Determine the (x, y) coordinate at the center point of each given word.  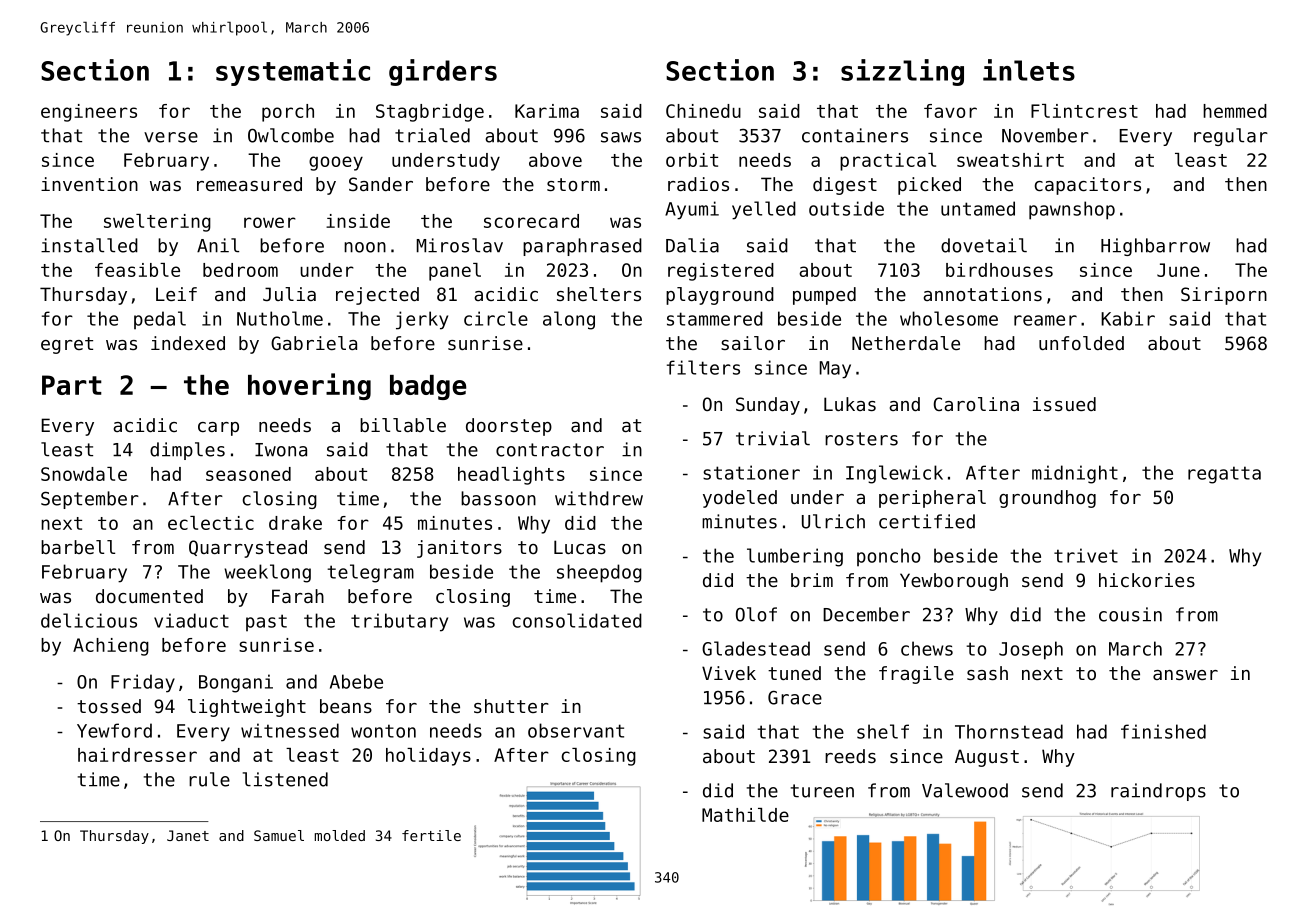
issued (1064, 404)
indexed (188, 343)
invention (89, 184)
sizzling (902, 72)
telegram (370, 573)
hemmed (1235, 111)
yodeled (740, 499)
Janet (188, 835)
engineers (89, 113)
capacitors (1088, 186)
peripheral (932, 499)
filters (703, 367)
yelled (764, 210)
